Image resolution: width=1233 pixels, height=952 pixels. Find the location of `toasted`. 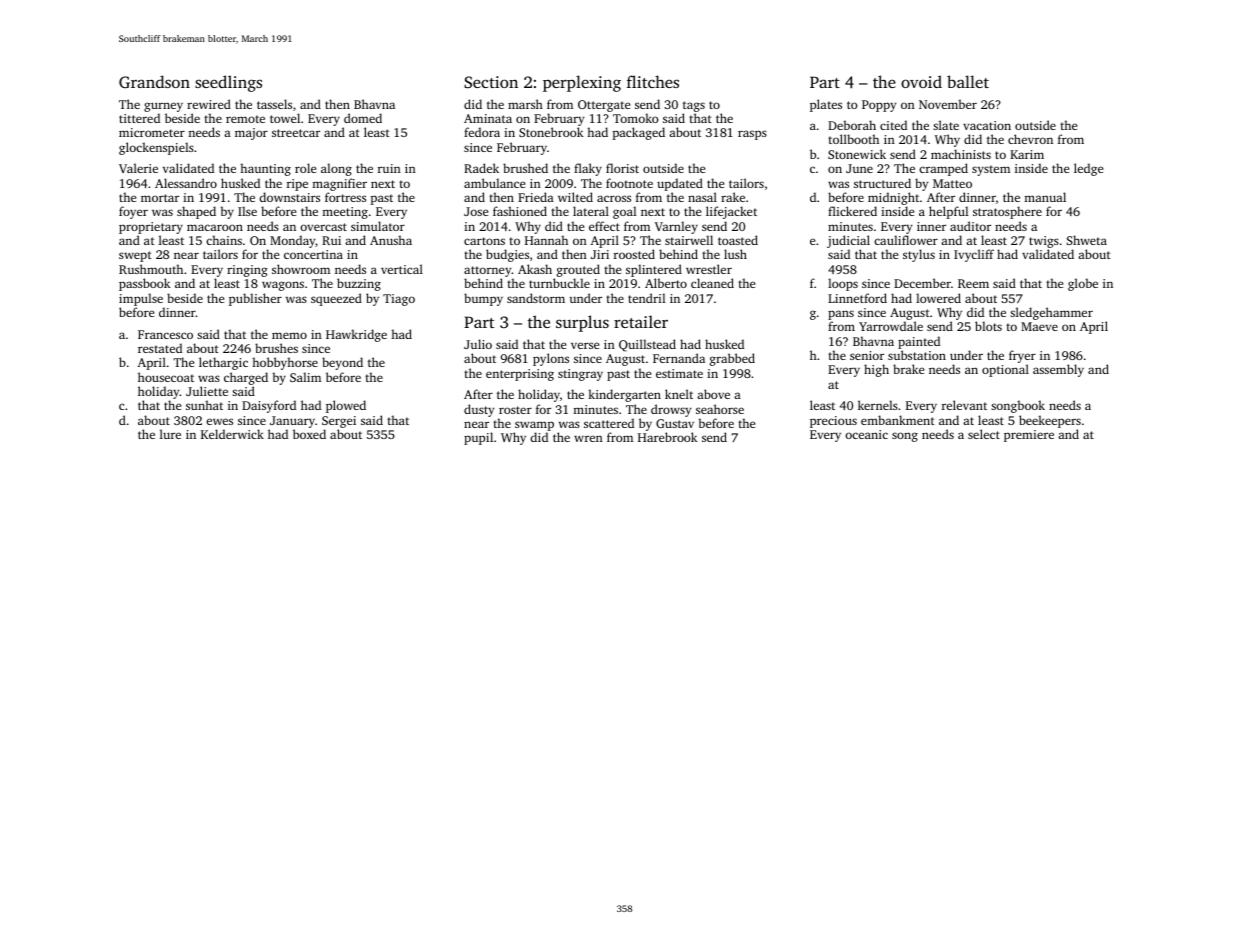

toasted is located at coordinates (738, 240).
